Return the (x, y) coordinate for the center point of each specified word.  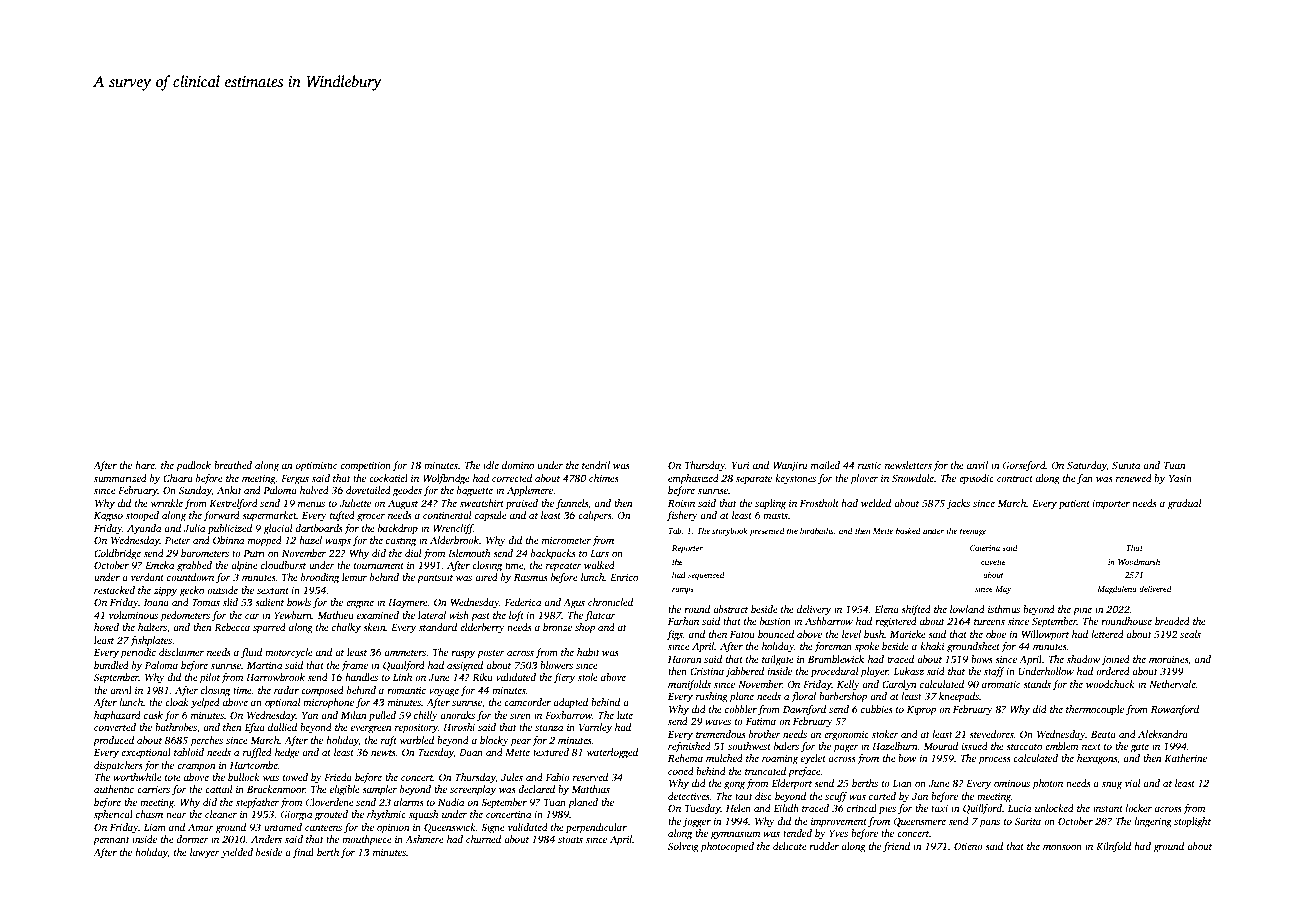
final (303, 853)
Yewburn (293, 615)
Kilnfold (1113, 847)
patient (1074, 504)
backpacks (553, 554)
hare (145, 466)
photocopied (727, 847)
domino (518, 465)
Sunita (1126, 465)
